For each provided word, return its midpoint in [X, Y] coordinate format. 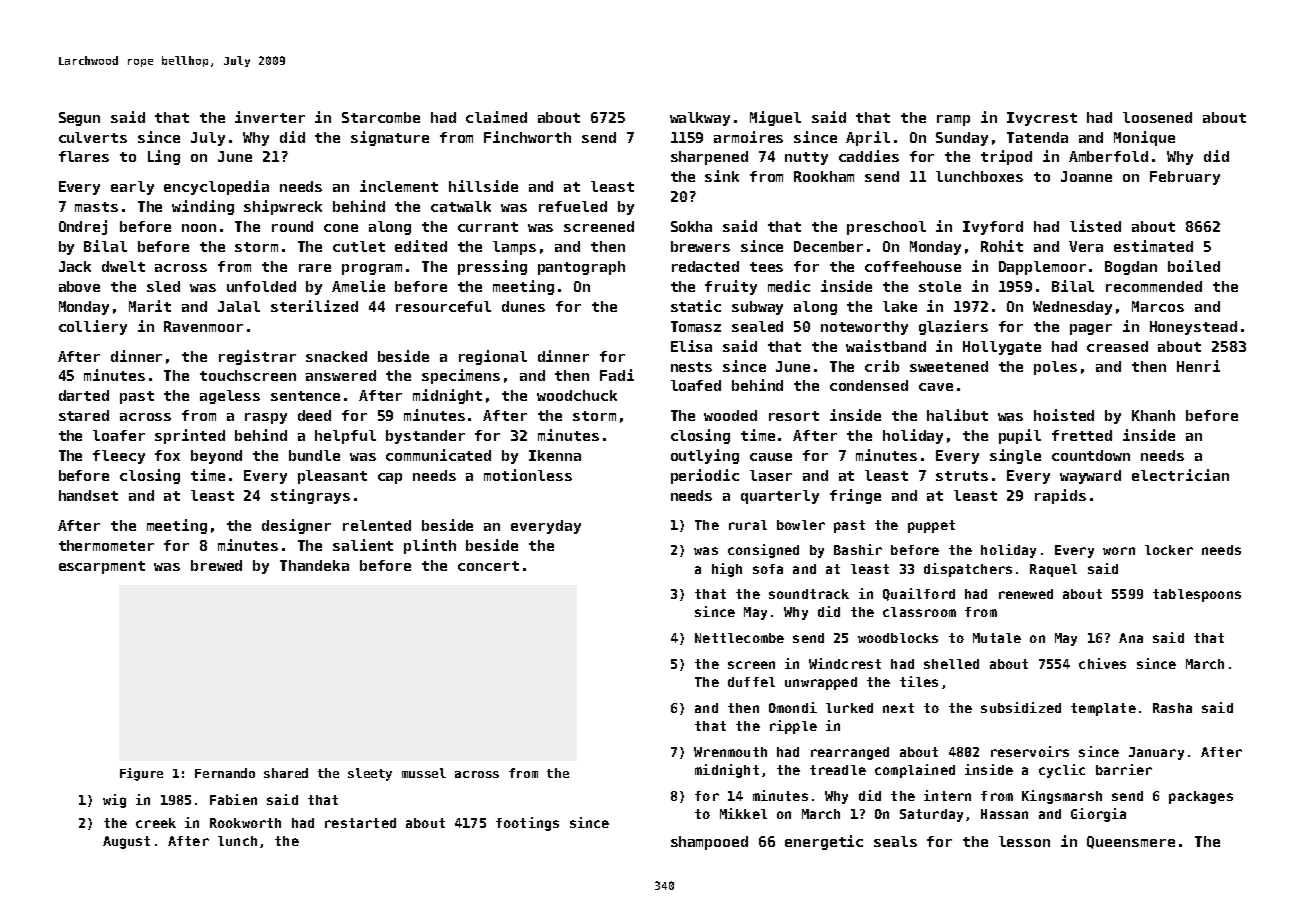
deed [314, 415]
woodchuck [577, 395]
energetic [824, 842]
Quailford [919, 594]
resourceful [443, 306]
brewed [216, 565]
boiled [1194, 266]
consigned [763, 551]
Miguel [775, 118]
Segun [79, 119]
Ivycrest [1042, 119]
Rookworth [245, 823]
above [79, 286]
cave [936, 387]
